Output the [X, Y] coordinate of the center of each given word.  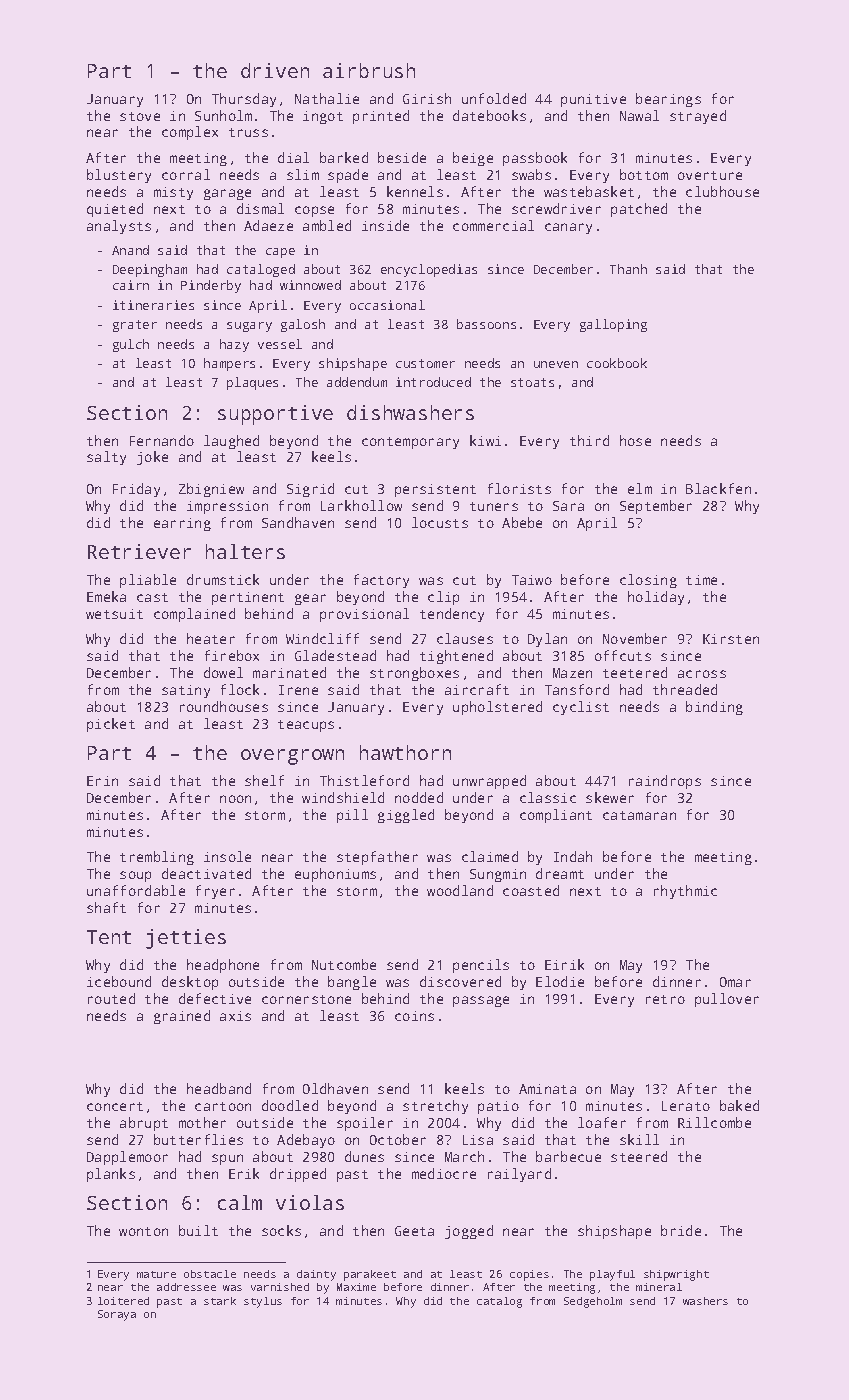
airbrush [369, 70]
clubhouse [722, 191]
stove [140, 116]
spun [227, 1159]
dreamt [560, 873]
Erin [102, 781]
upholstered [497, 708]
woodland [460, 890]
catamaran [639, 815]
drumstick [223, 579]
